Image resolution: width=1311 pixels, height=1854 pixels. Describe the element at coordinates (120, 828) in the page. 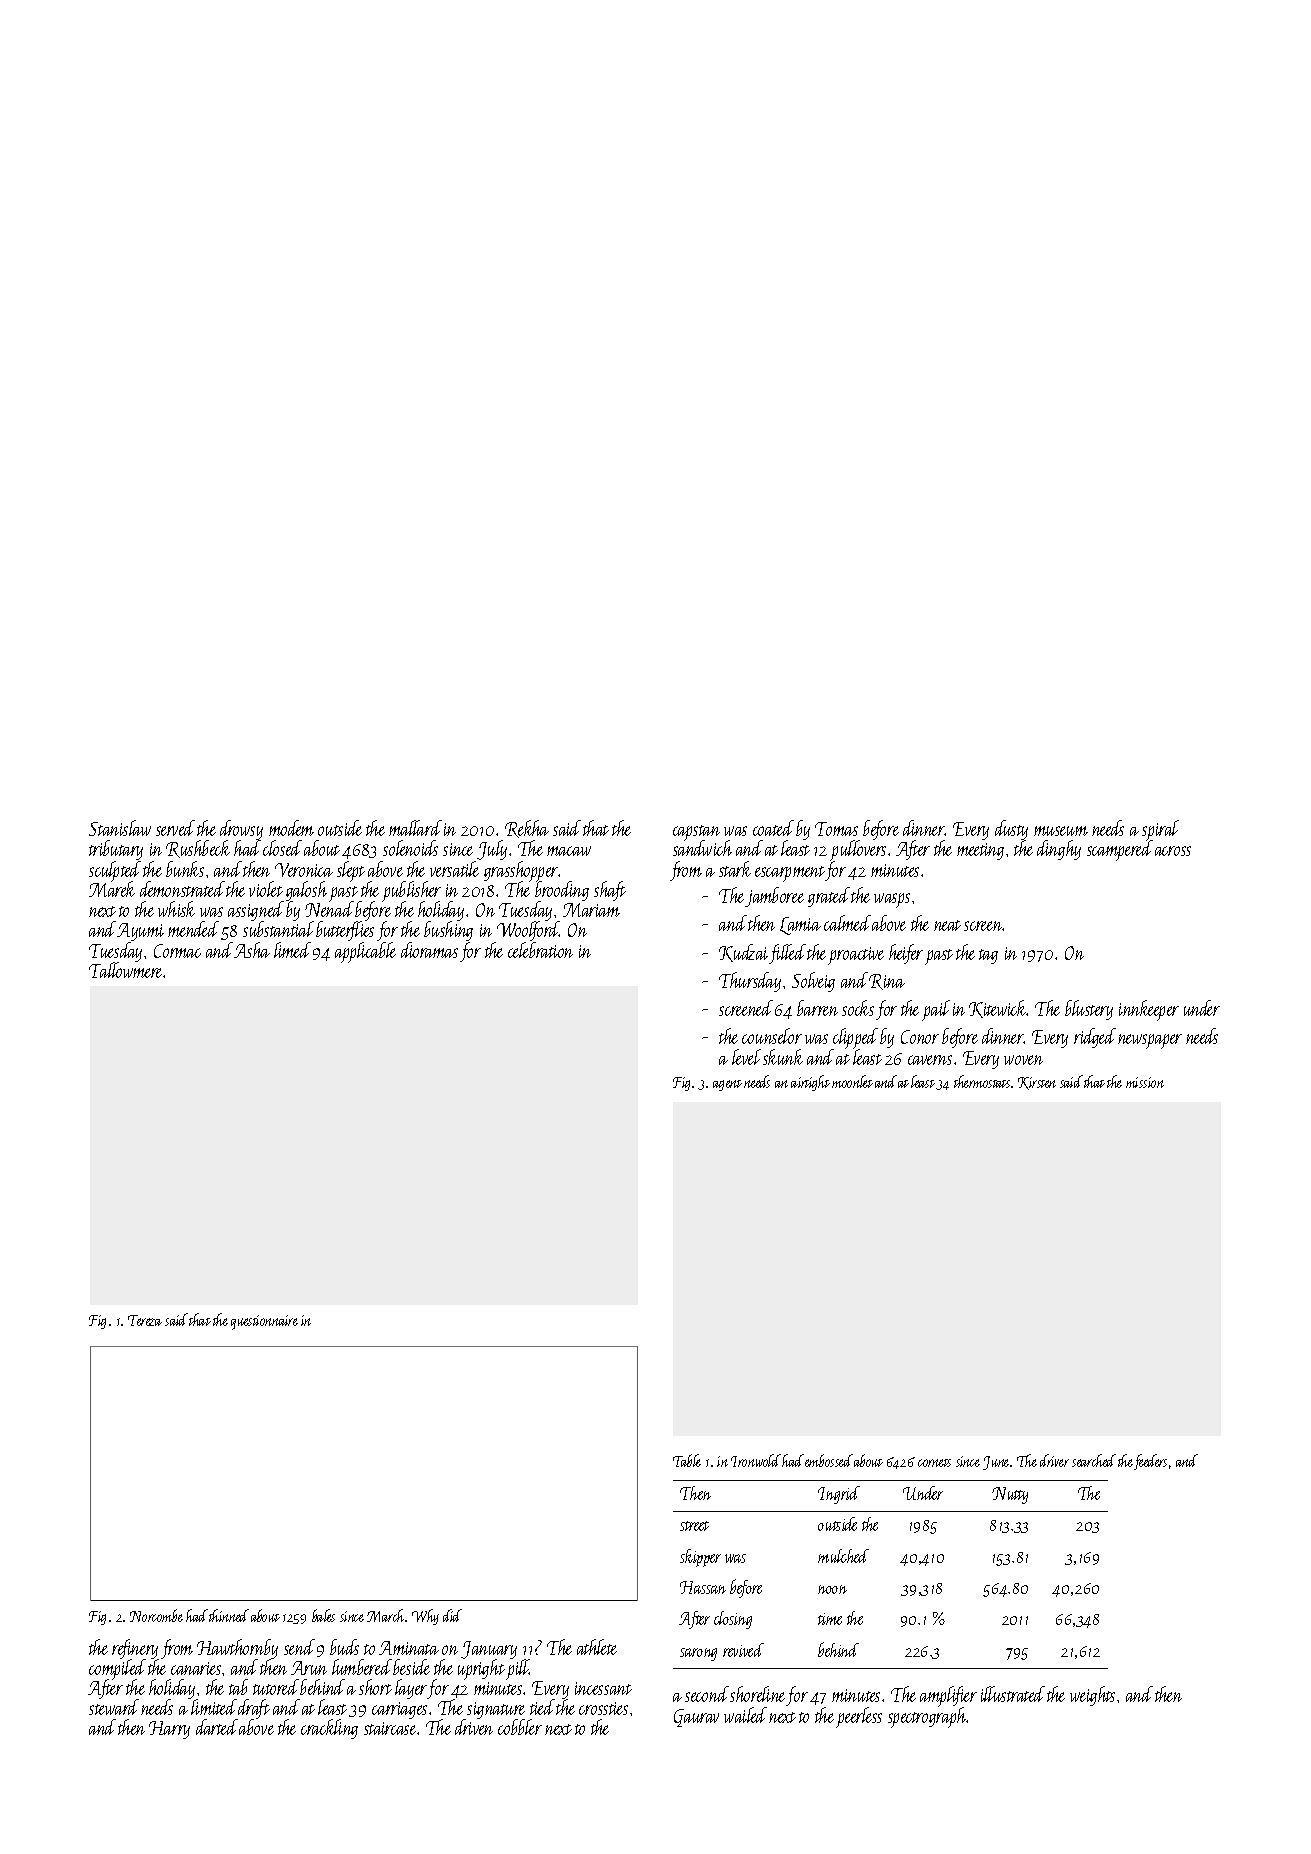

I see `Stanislaw` at that location.
